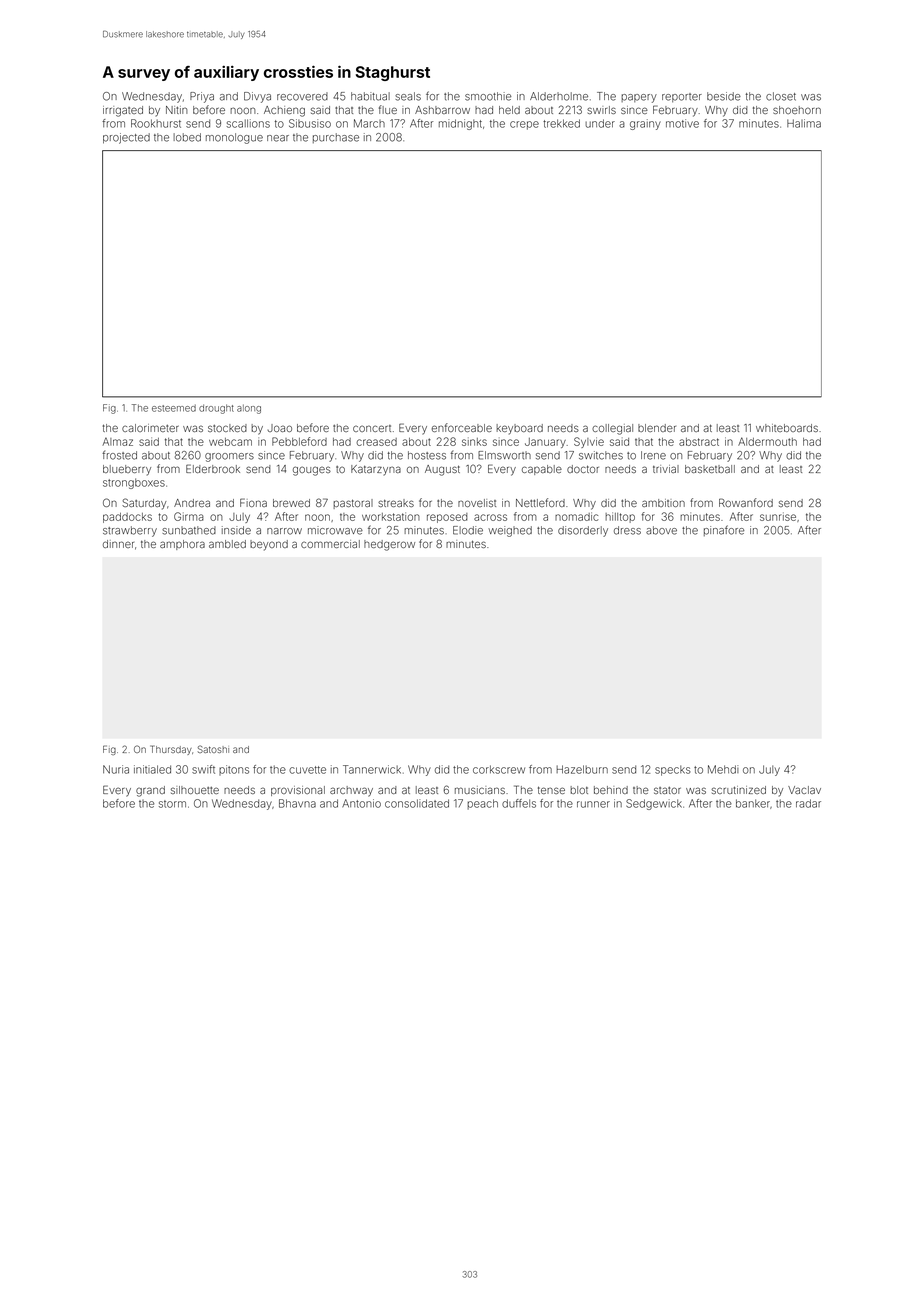 This screenshot has height=1308, width=924. Describe the element at coordinates (372, 428) in the screenshot. I see `concert` at that location.
